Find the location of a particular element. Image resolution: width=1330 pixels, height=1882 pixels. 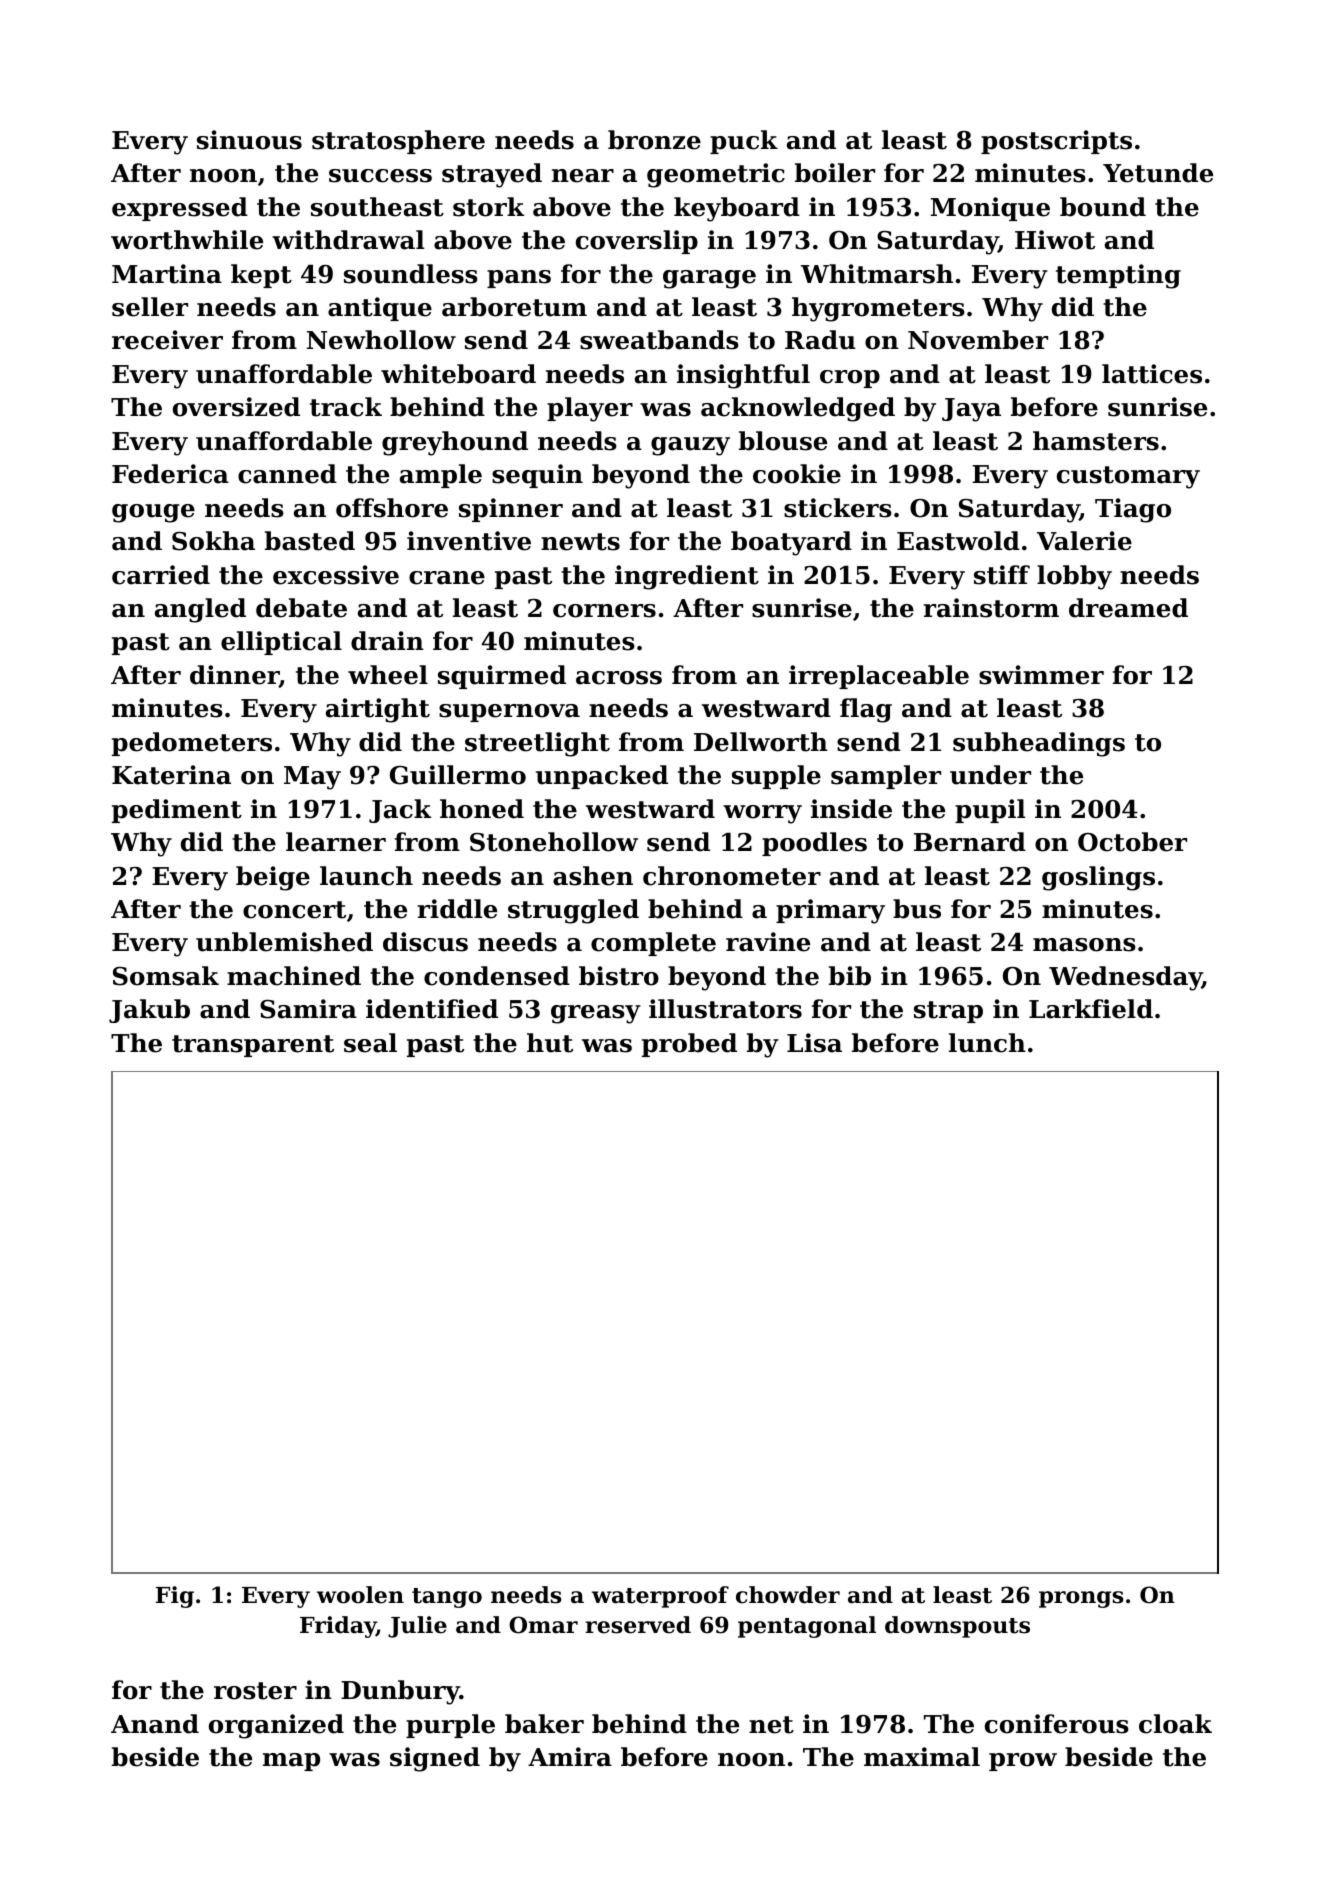

lunch is located at coordinates (987, 1043).
